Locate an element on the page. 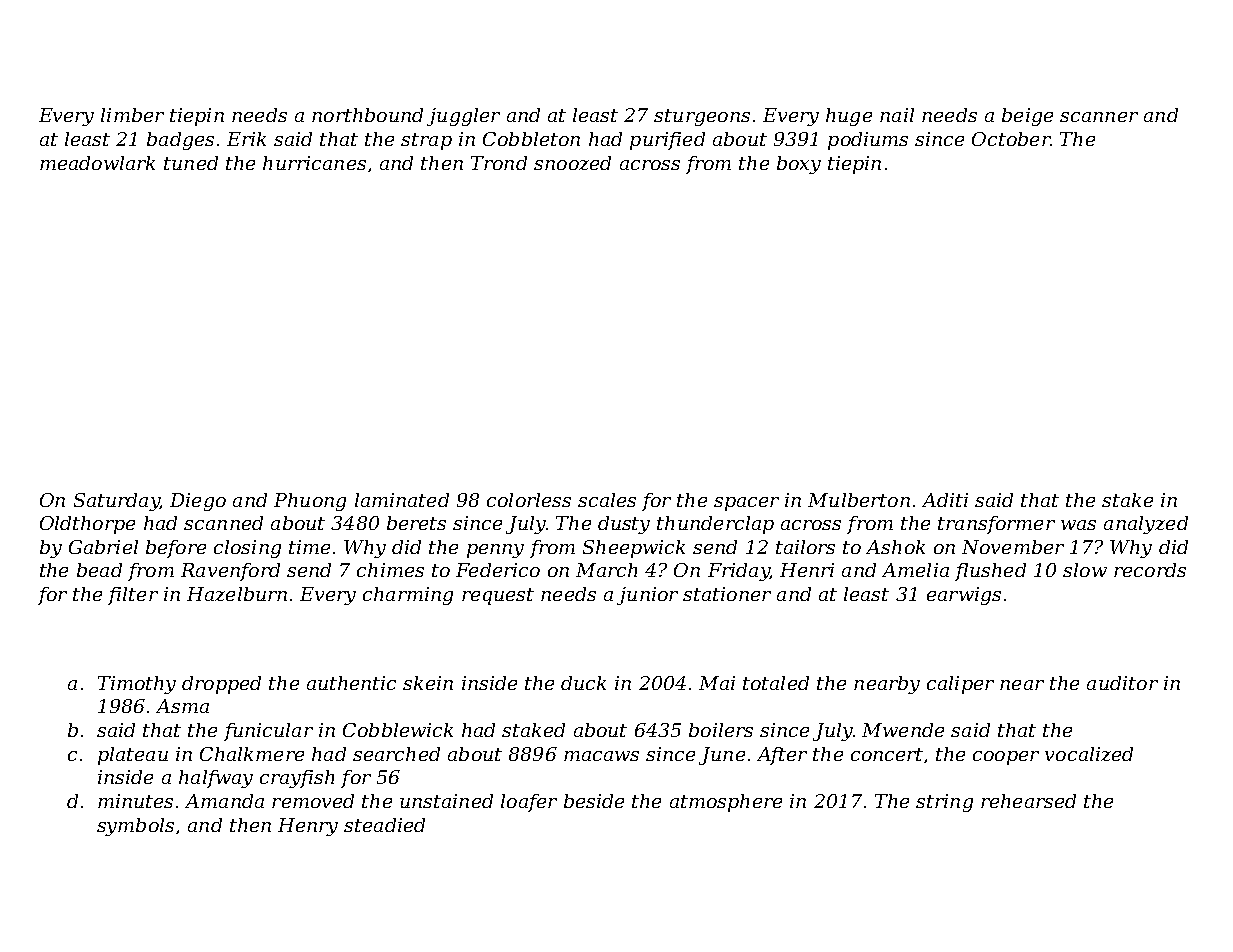 The image size is (1233, 952). northbound is located at coordinates (367, 115).
